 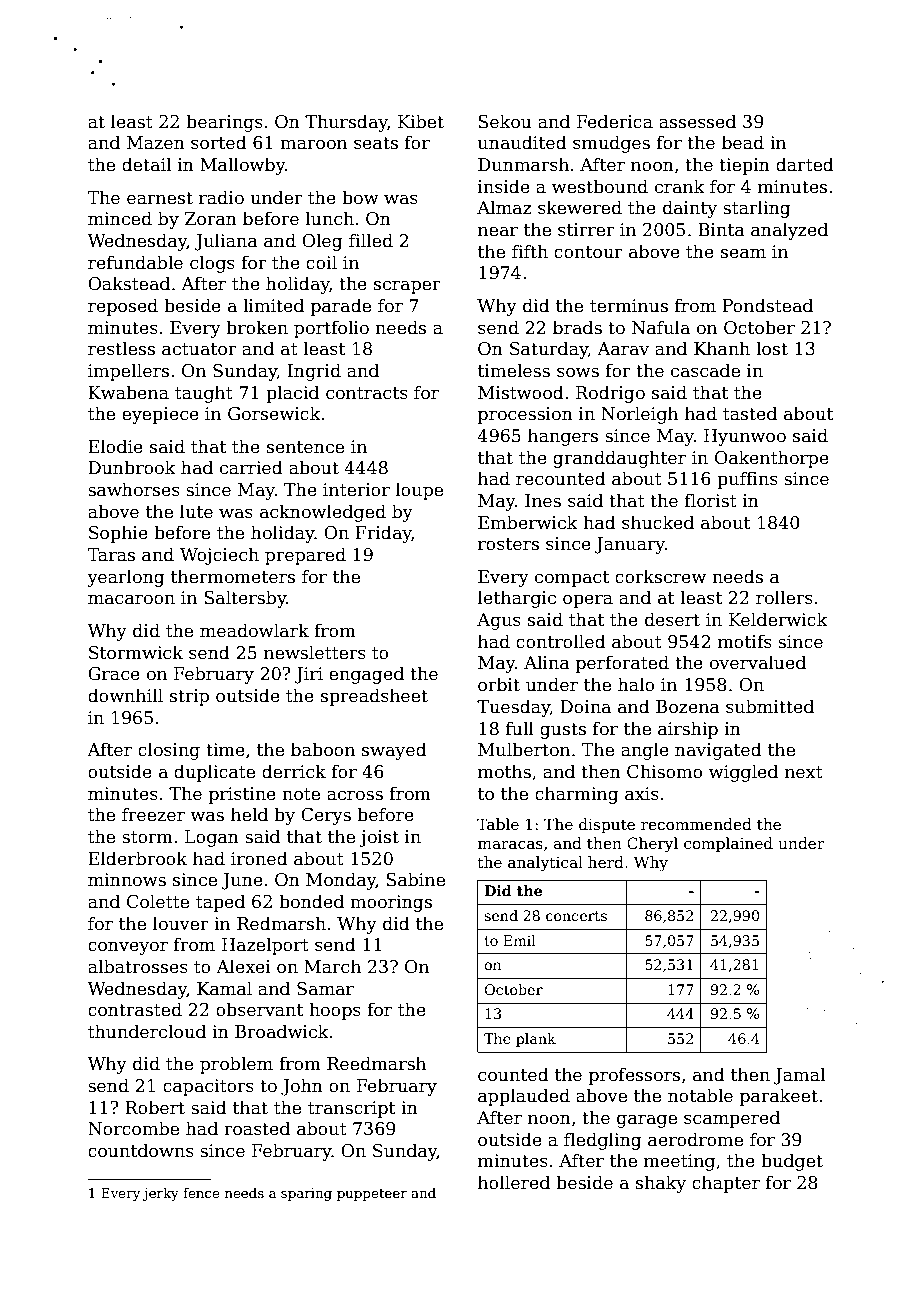 What do you see at coordinates (697, 121) in the screenshot?
I see `assessed` at bounding box center [697, 121].
